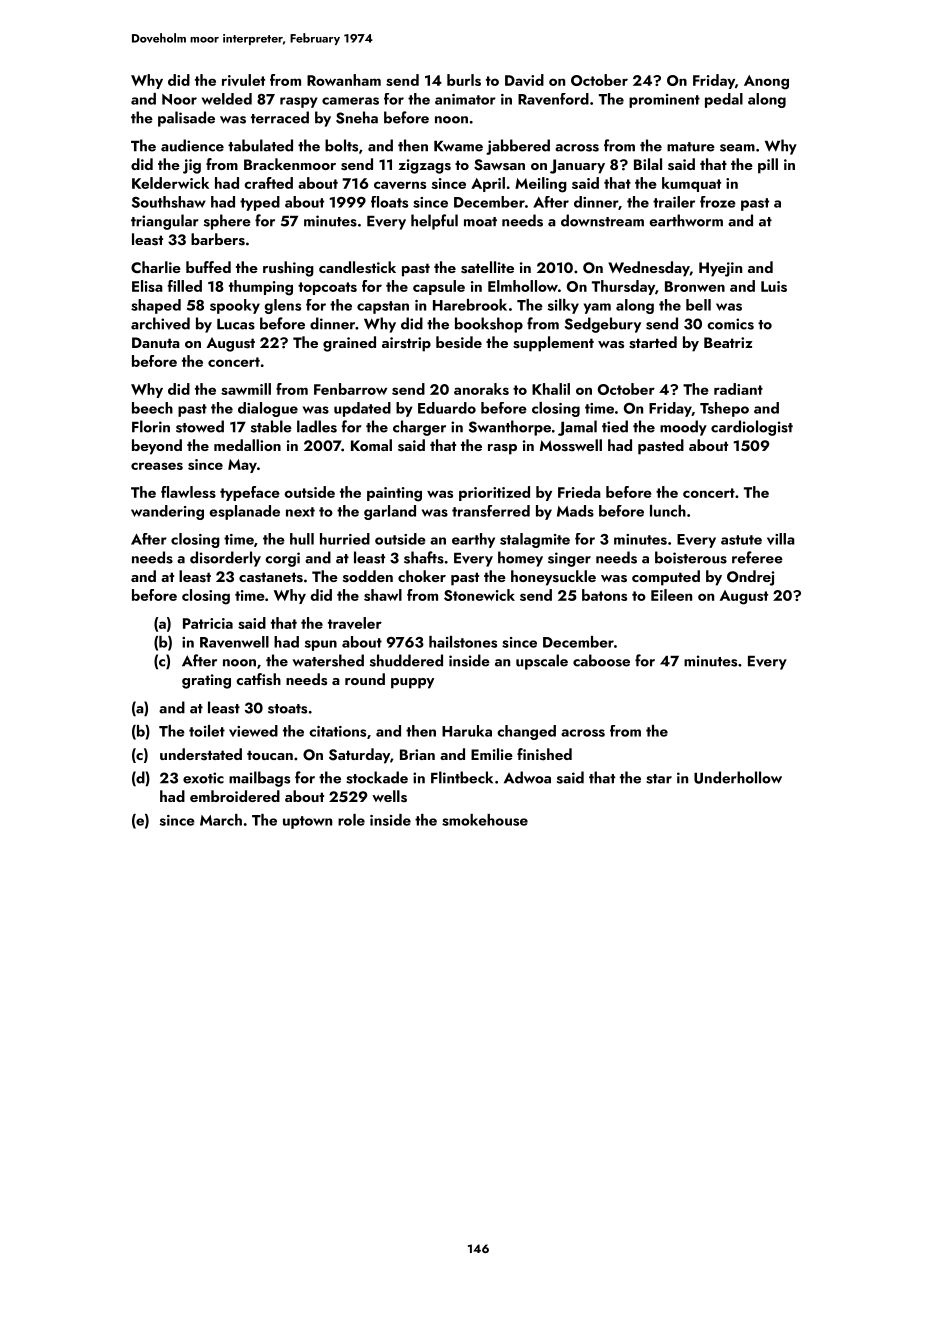 This page has width=934, height=1327. Describe the element at coordinates (351, 820) in the page. I see `role` at that location.
